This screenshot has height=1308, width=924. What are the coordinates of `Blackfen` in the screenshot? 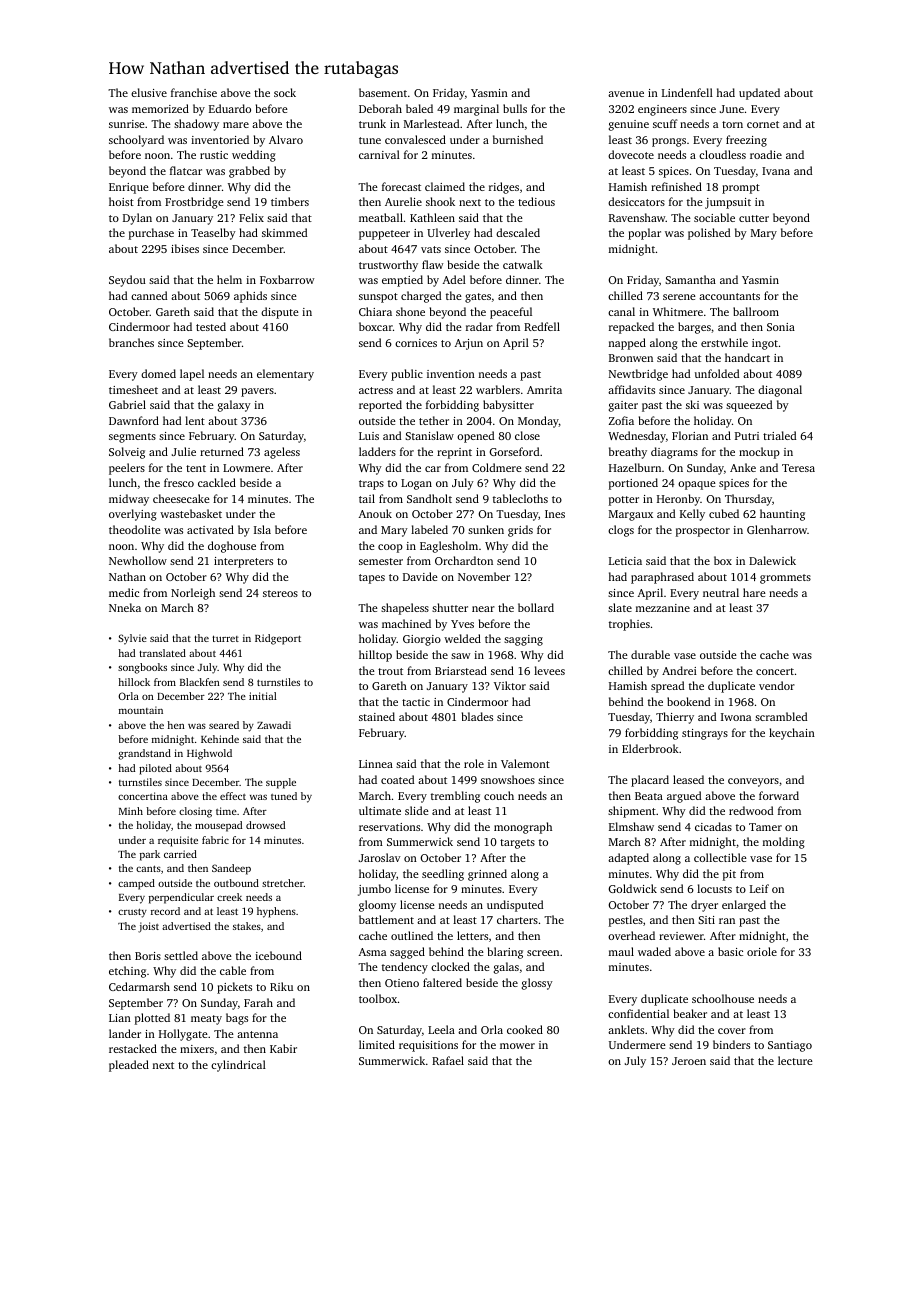 It's located at (200, 682).
